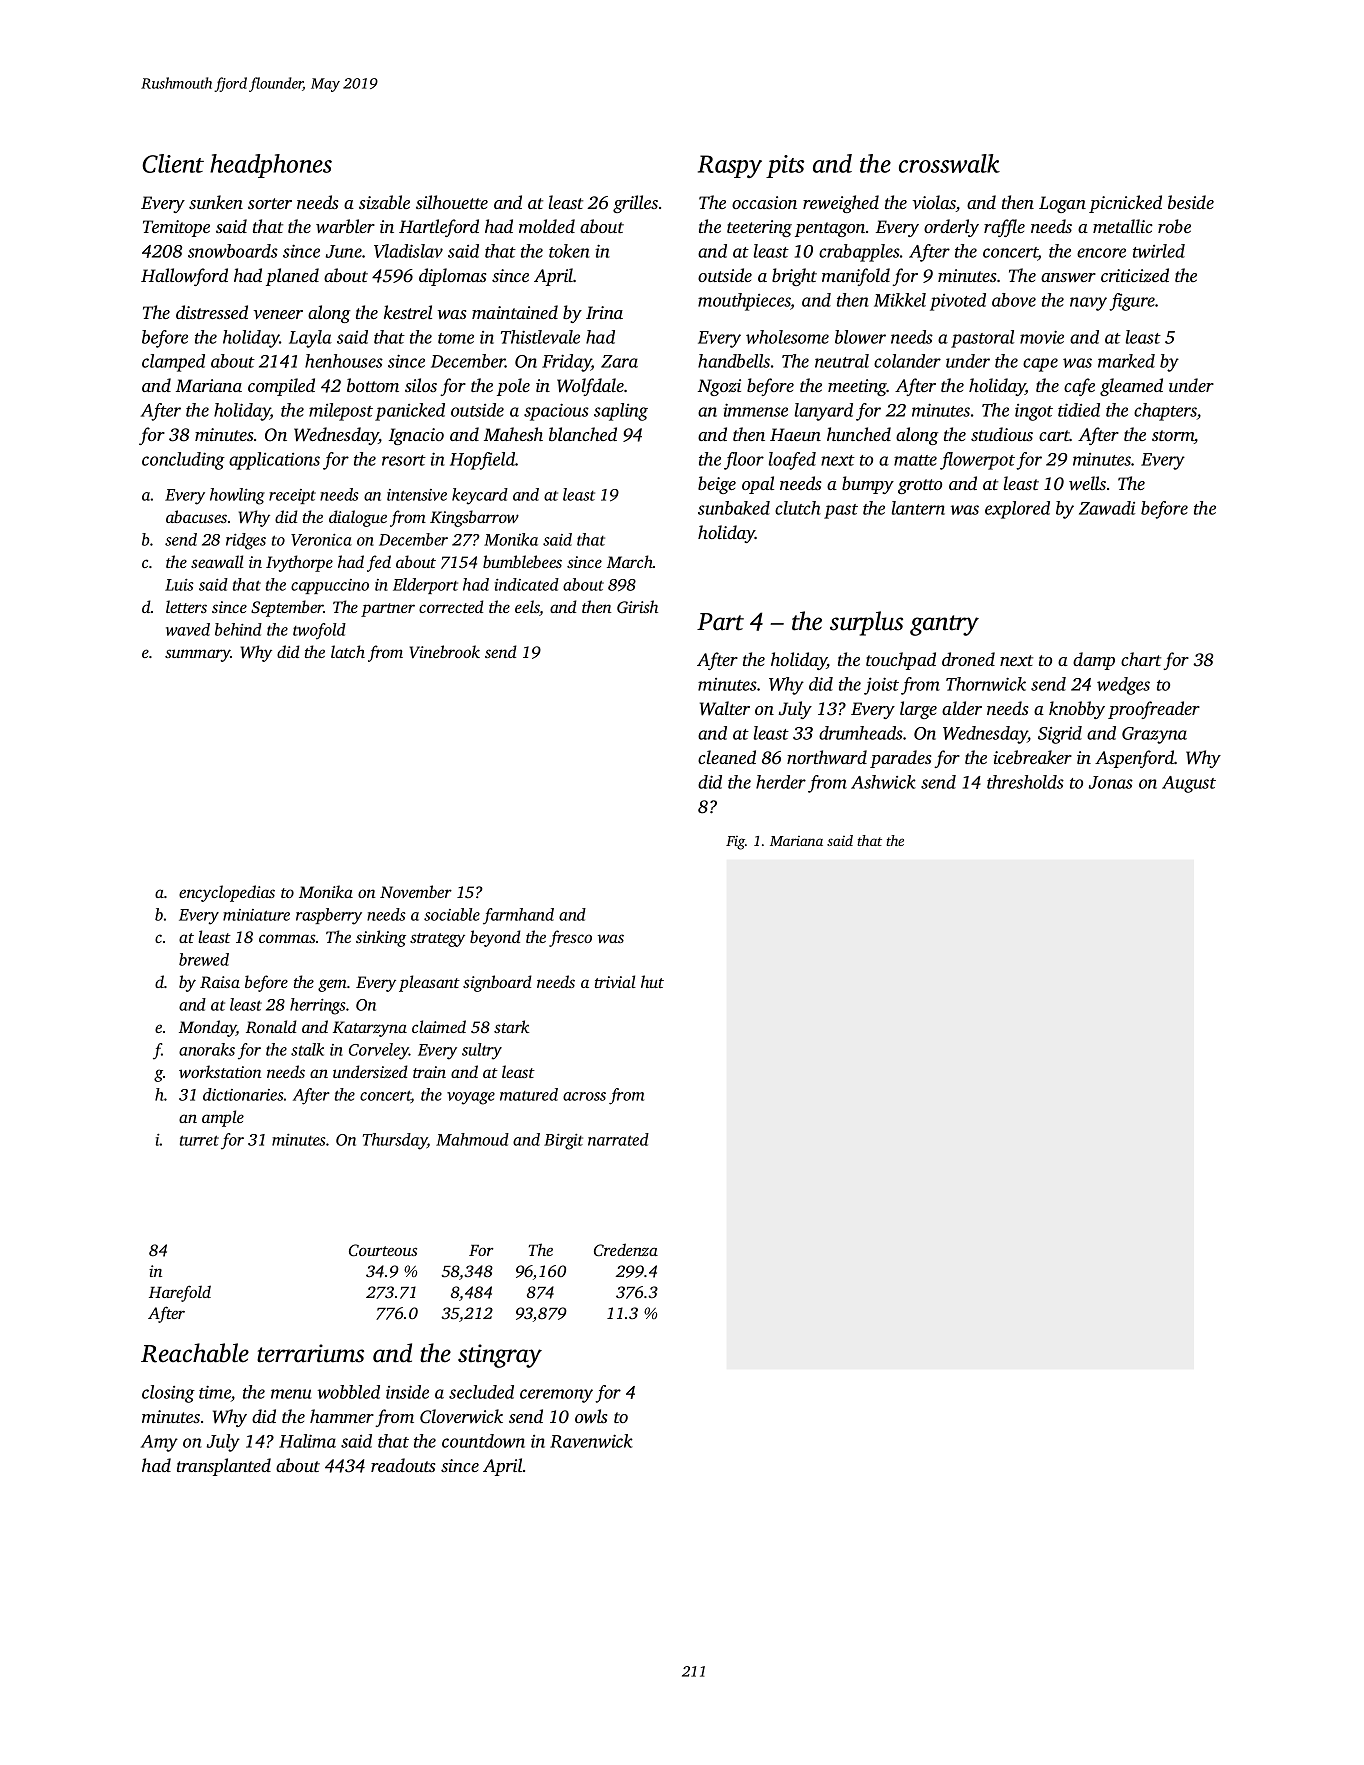  I want to click on inside, so click(407, 1392).
